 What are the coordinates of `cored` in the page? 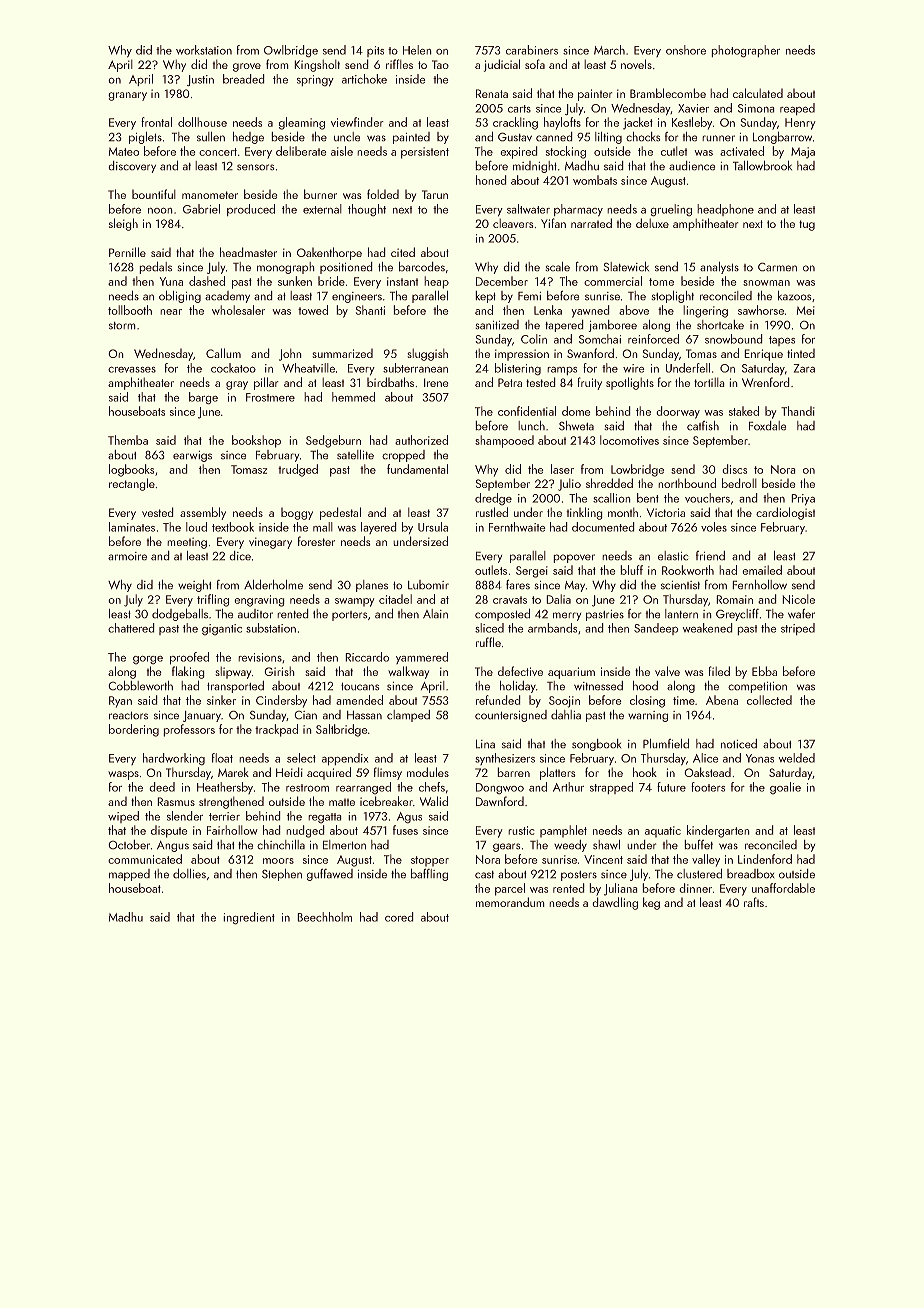 It's located at (399, 917).
